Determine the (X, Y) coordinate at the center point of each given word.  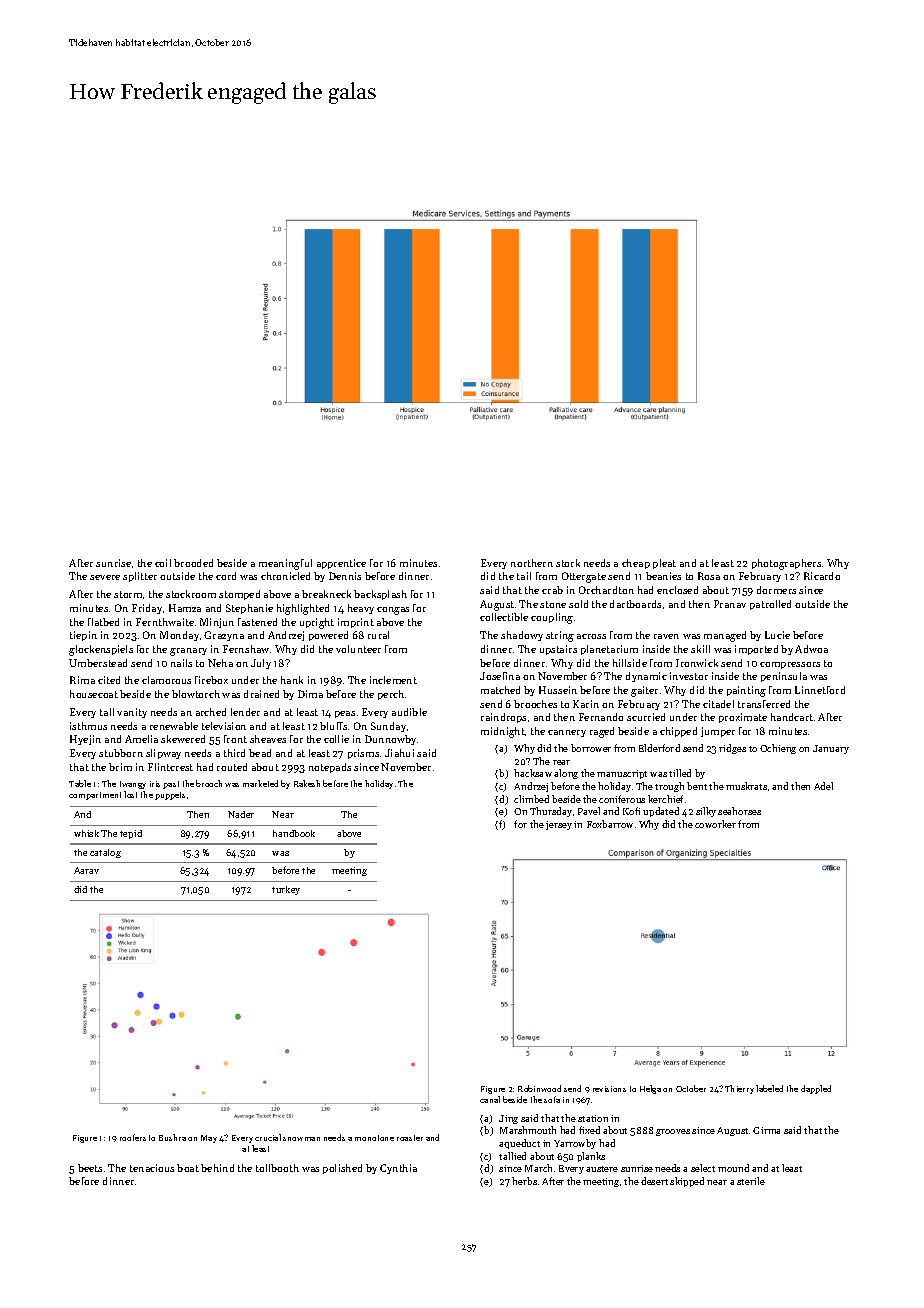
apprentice (341, 564)
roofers (133, 1137)
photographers (786, 564)
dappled (816, 1089)
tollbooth (277, 1168)
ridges (732, 749)
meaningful (285, 564)
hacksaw (533, 773)
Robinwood (539, 1088)
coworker (715, 824)
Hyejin (85, 740)
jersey (559, 825)
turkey (286, 890)
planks (591, 1157)
